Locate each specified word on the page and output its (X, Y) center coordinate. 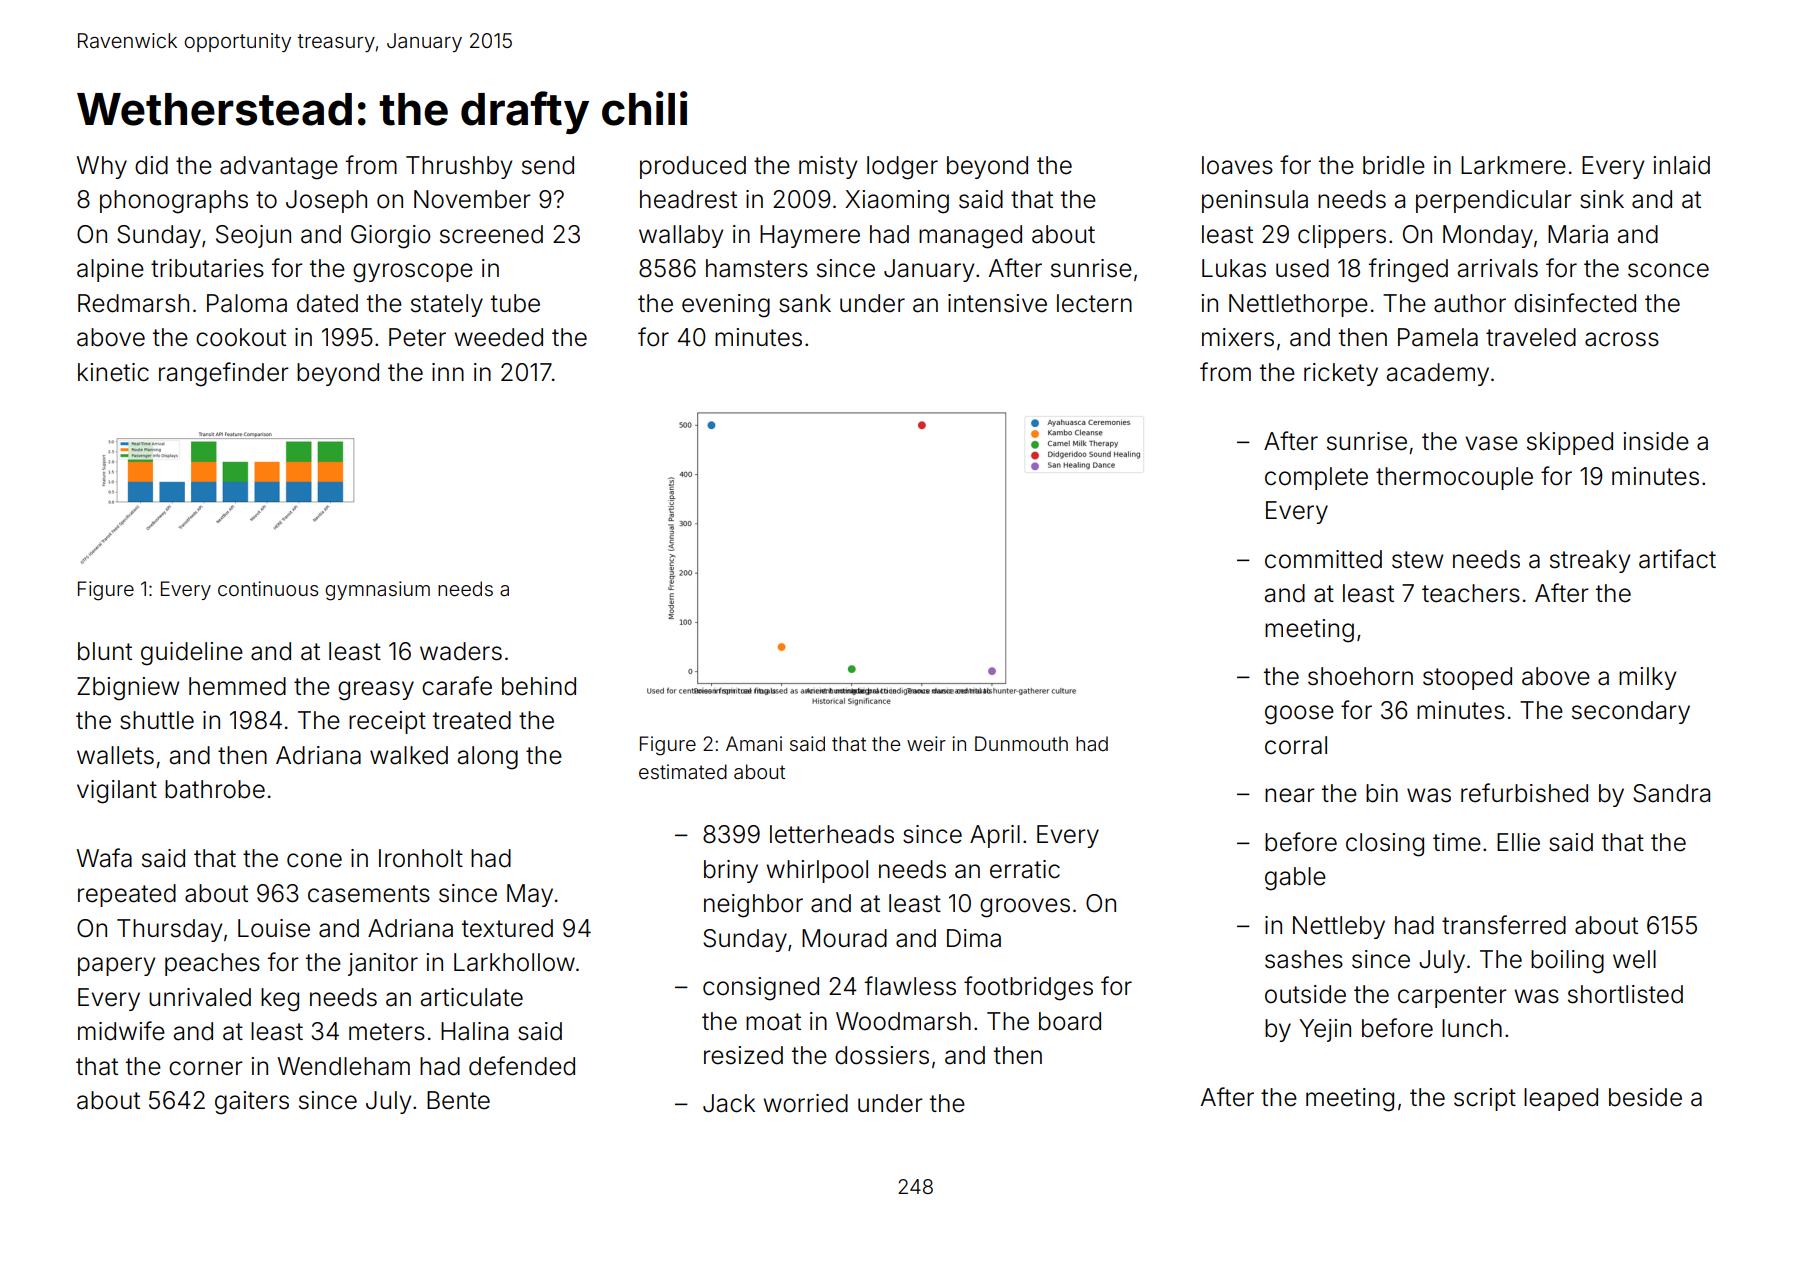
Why (102, 167)
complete (1316, 478)
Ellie (1518, 842)
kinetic (113, 372)
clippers (1342, 236)
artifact (1677, 559)
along (488, 758)
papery (116, 966)
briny (731, 871)
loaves (1237, 165)
